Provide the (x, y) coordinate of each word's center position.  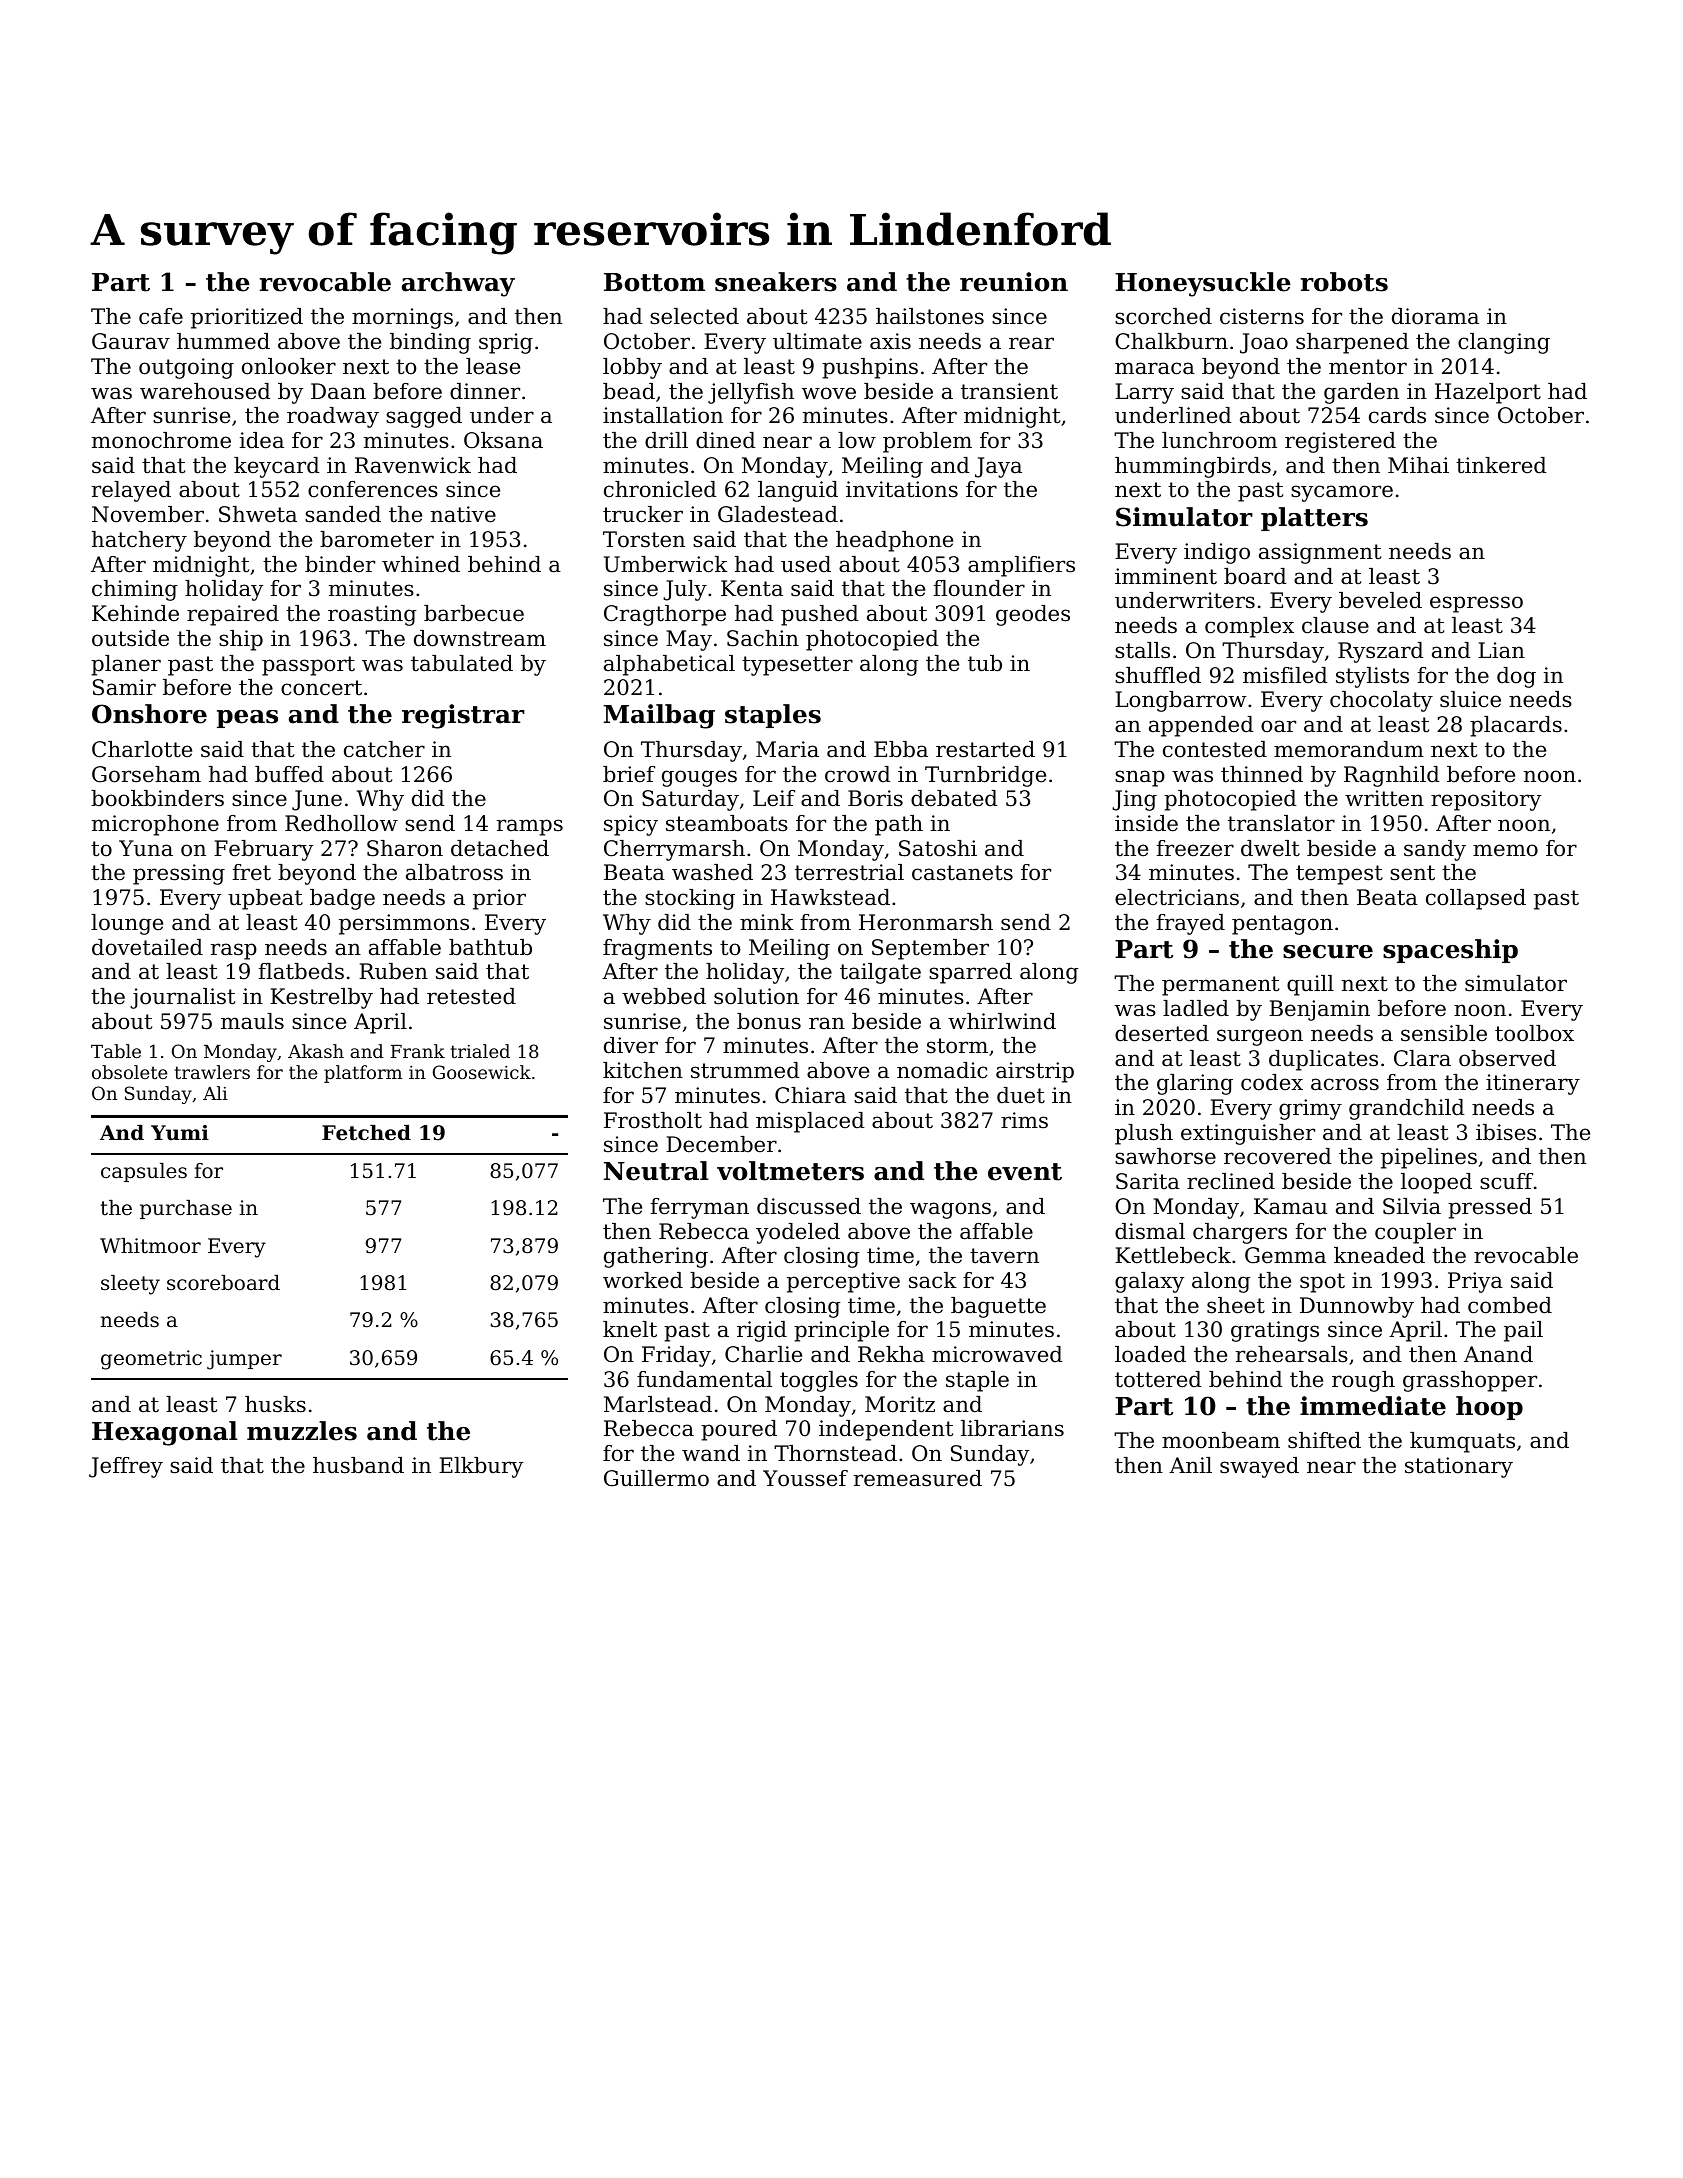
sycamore (1342, 493)
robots (1344, 282)
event (1025, 1172)
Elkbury (481, 1467)
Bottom (654, 282)
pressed (1490, 1208)
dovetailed (147, 947)
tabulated (462, 663)
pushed (820, 615)
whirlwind (1002, 1021)
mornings (402, 318)
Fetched (366, 1133)
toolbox (1534, 1033)
